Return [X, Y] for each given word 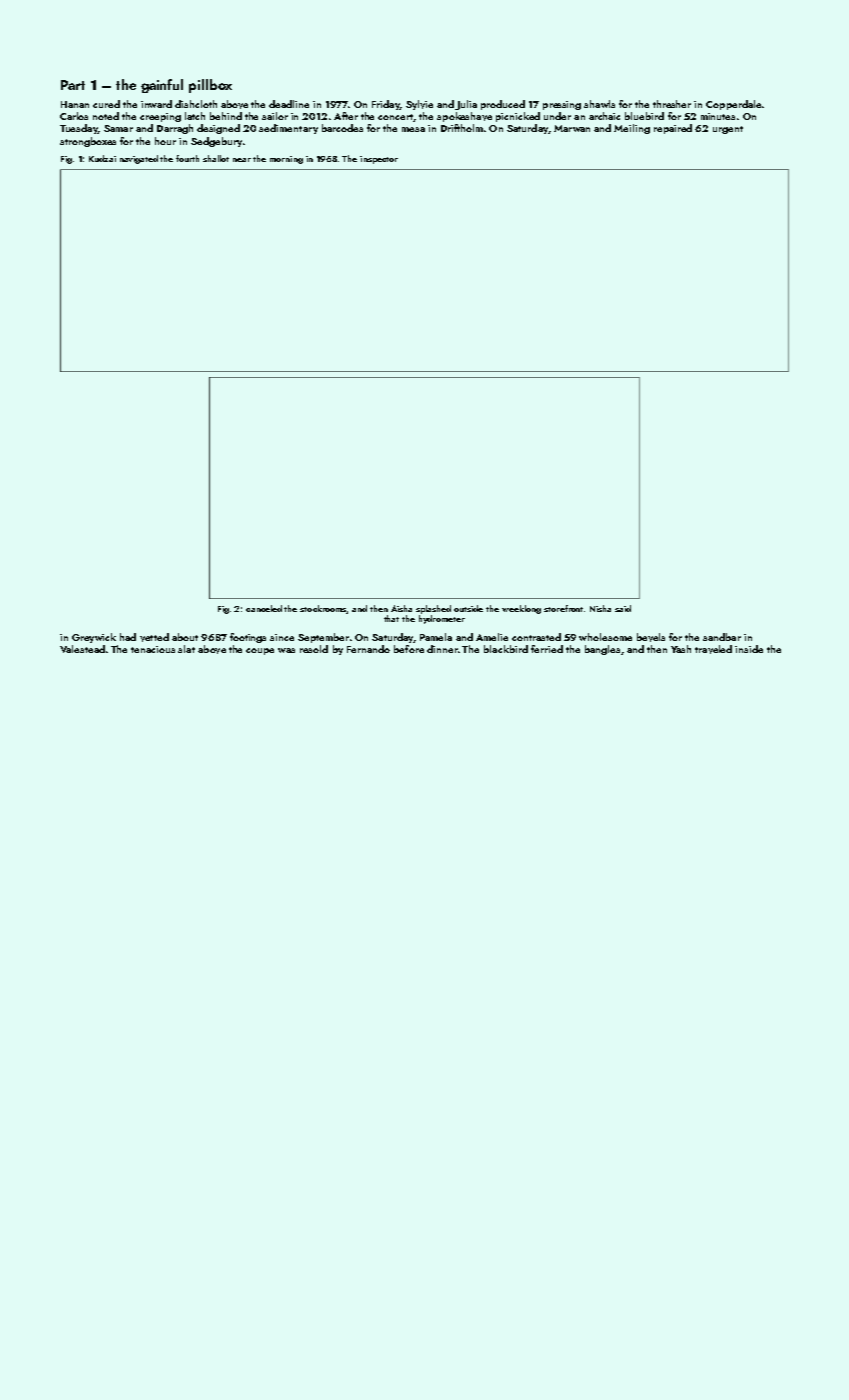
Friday [386, 105]
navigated [139, 159]
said [623, 608]
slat [186, 649]
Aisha [401, 608]
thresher [672, 104]
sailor [275, 116]
